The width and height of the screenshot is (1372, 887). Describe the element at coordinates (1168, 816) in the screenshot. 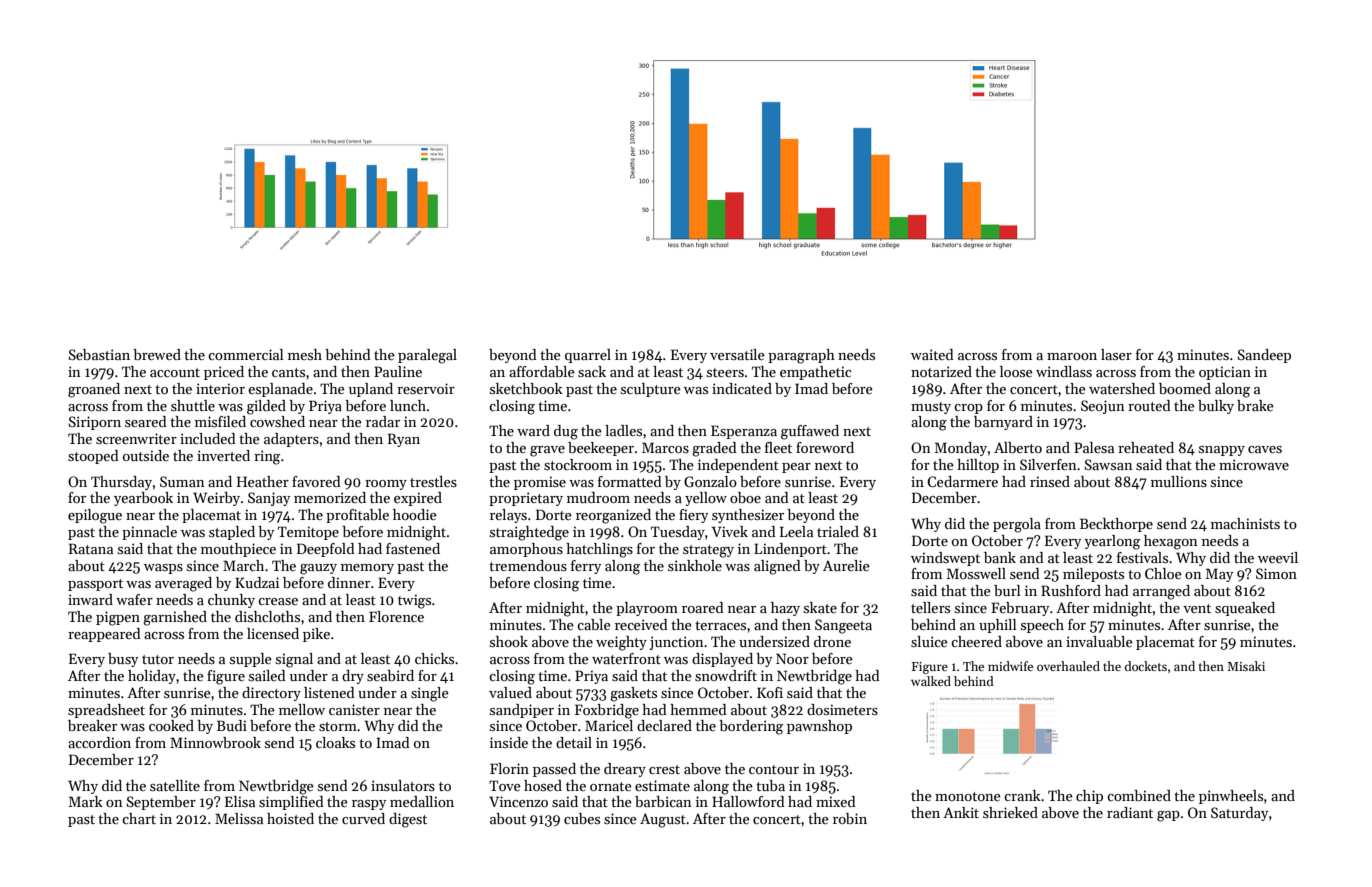

I see `gap` at that location.
